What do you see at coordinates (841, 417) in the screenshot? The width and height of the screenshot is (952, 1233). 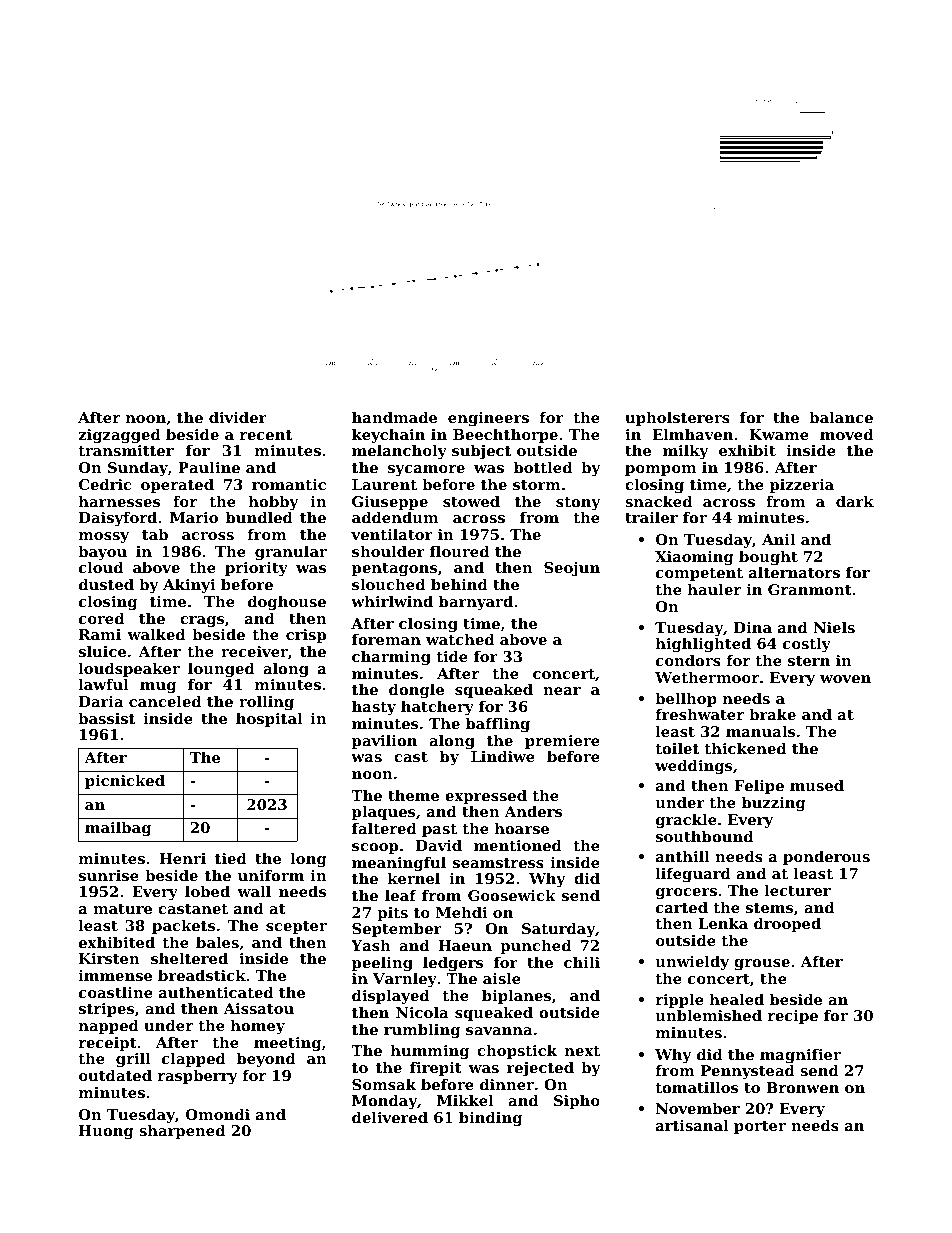 I see `balance` at bounding box center [841, 417].
